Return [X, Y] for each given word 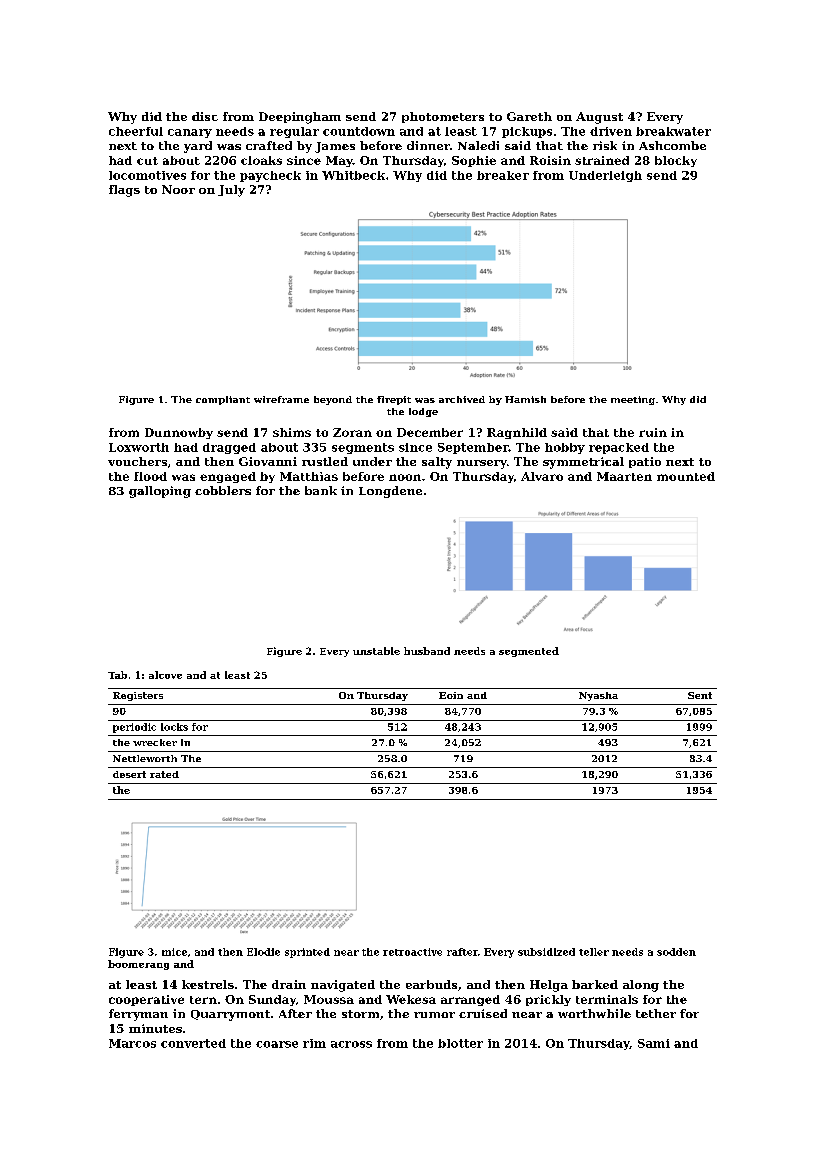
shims [292, 432]
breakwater [673, 131]
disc [205, 116]
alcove [165, 675]
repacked [619, 448]
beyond [333, 400]
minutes [155, 1028]
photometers [443, 117]
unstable [376, 651]
